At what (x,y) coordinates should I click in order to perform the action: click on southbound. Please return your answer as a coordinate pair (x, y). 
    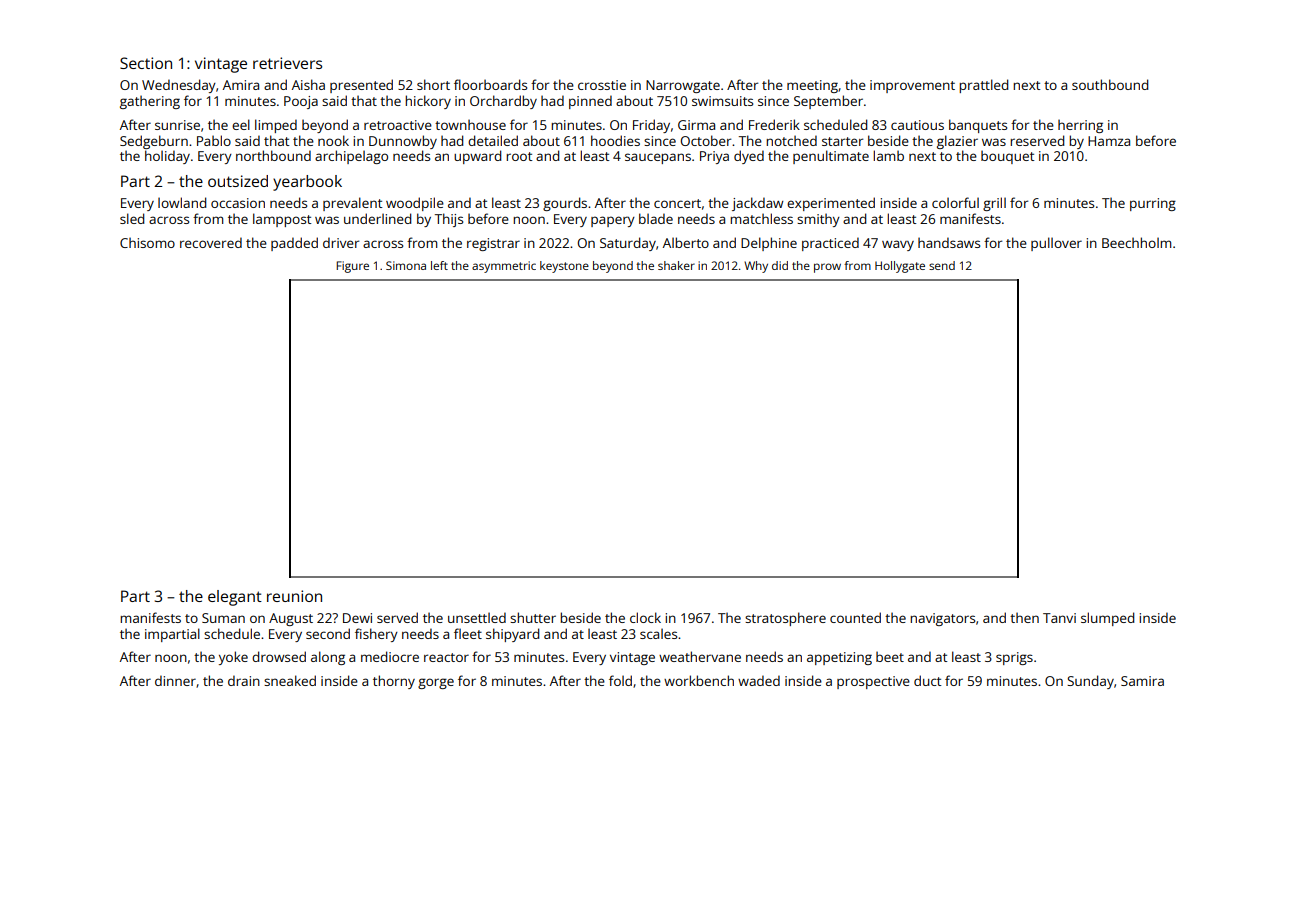
    Looking at the image, I should click on (1110, 84).
